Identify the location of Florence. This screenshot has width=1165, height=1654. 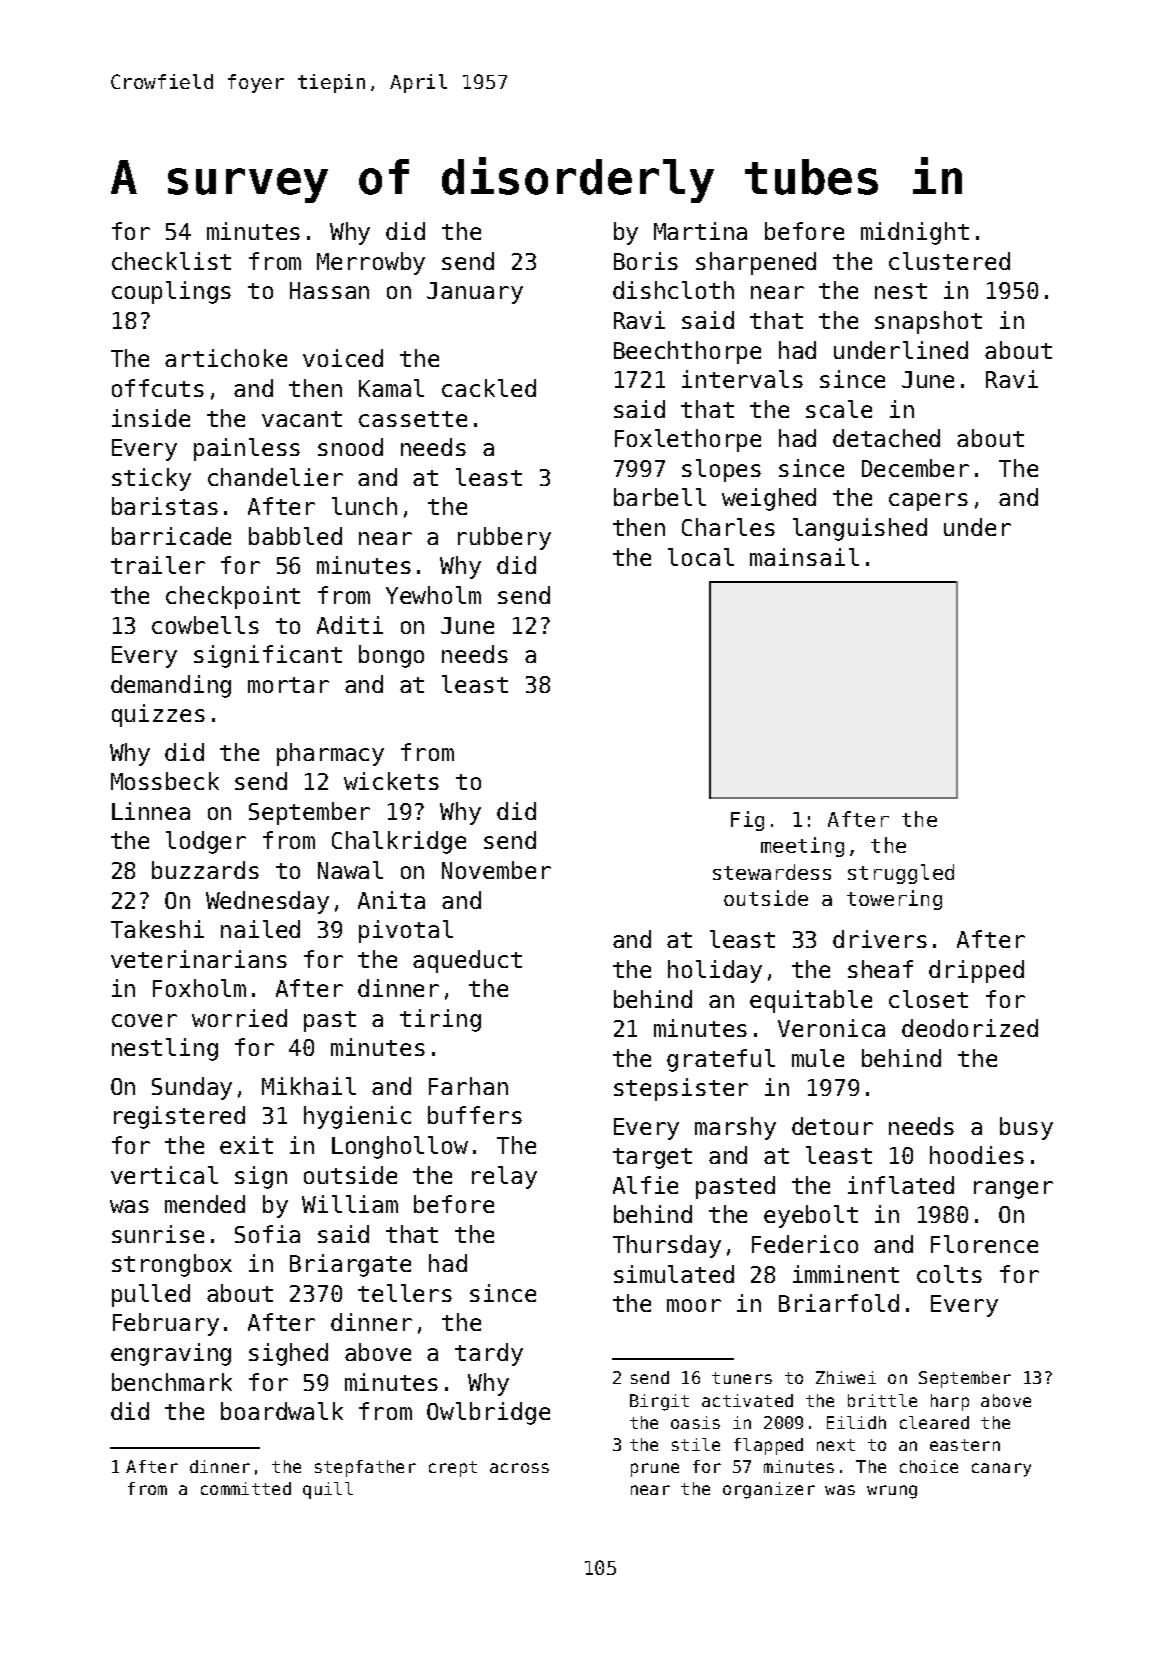
(984, 1244).
